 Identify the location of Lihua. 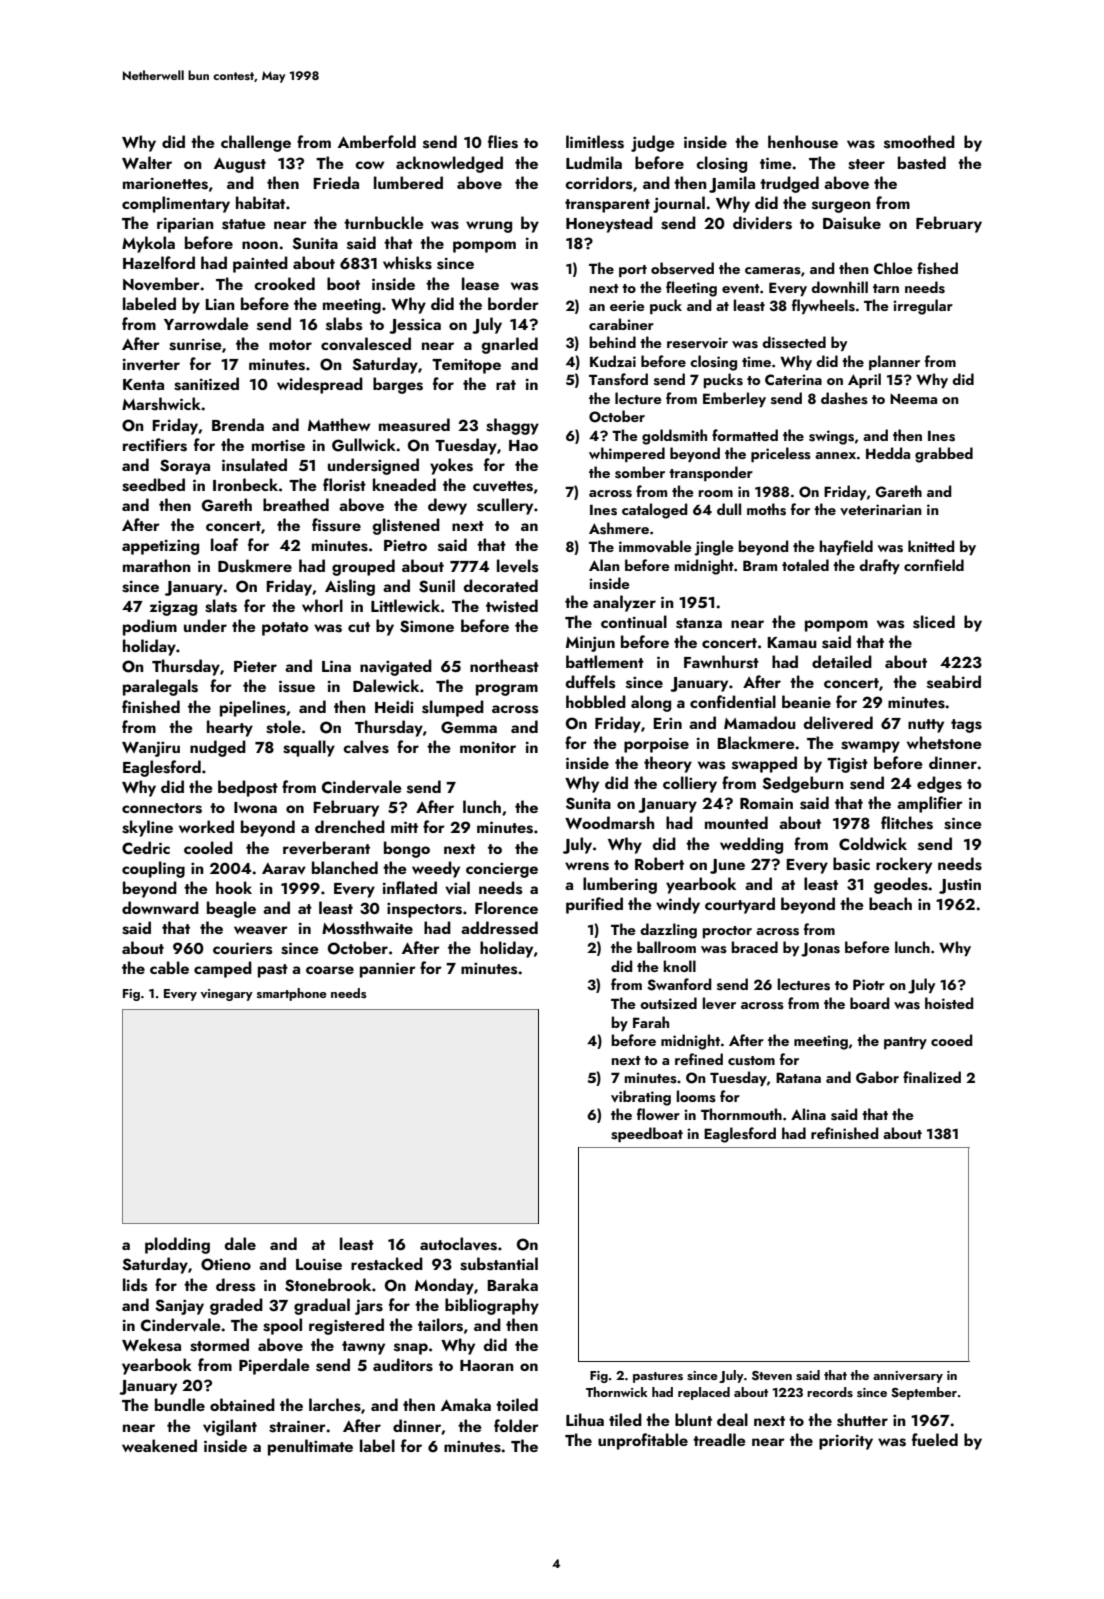
(585, 1419).
